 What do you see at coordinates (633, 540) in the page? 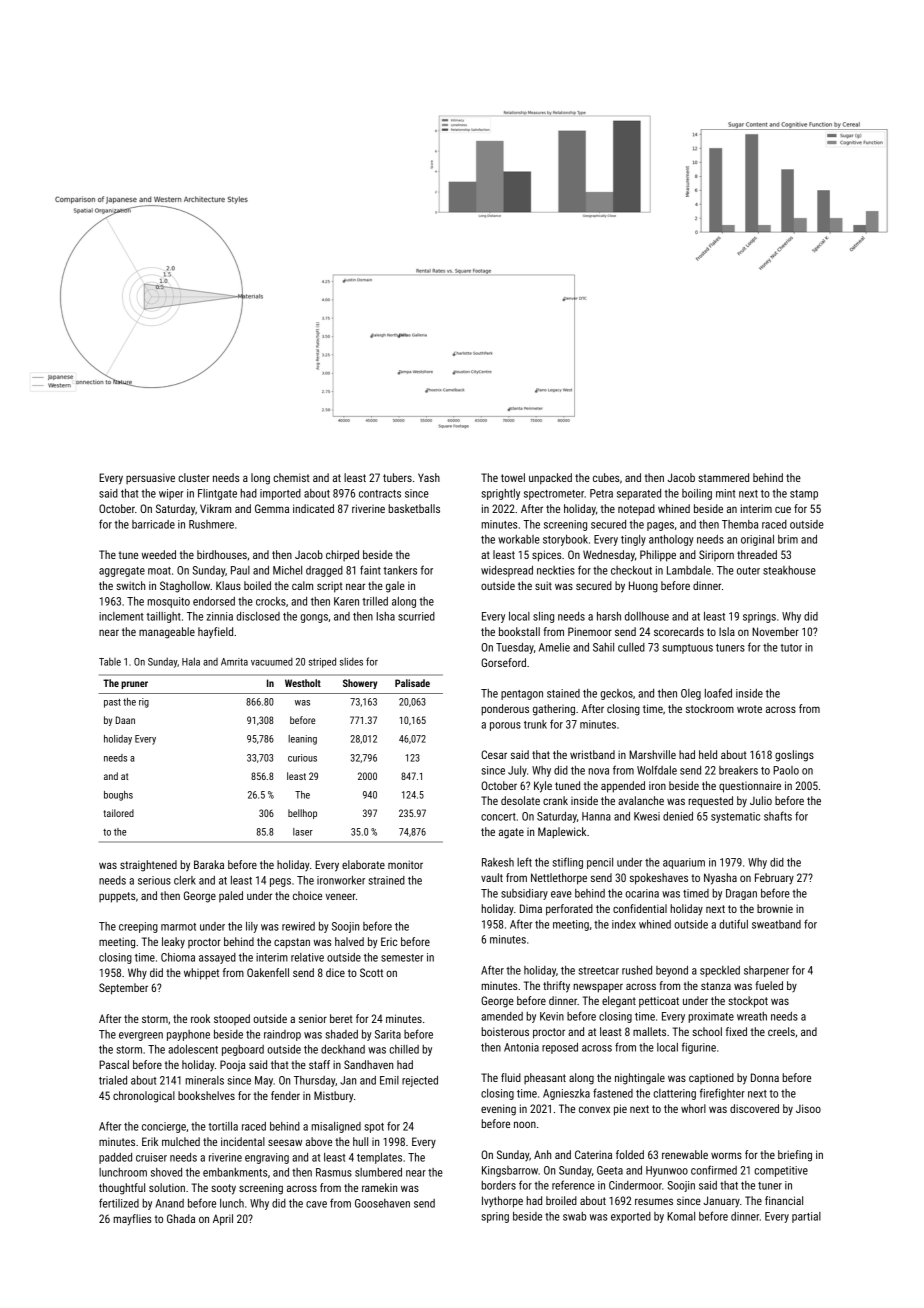
I see `tingly` at bounding box center [633, 540].
